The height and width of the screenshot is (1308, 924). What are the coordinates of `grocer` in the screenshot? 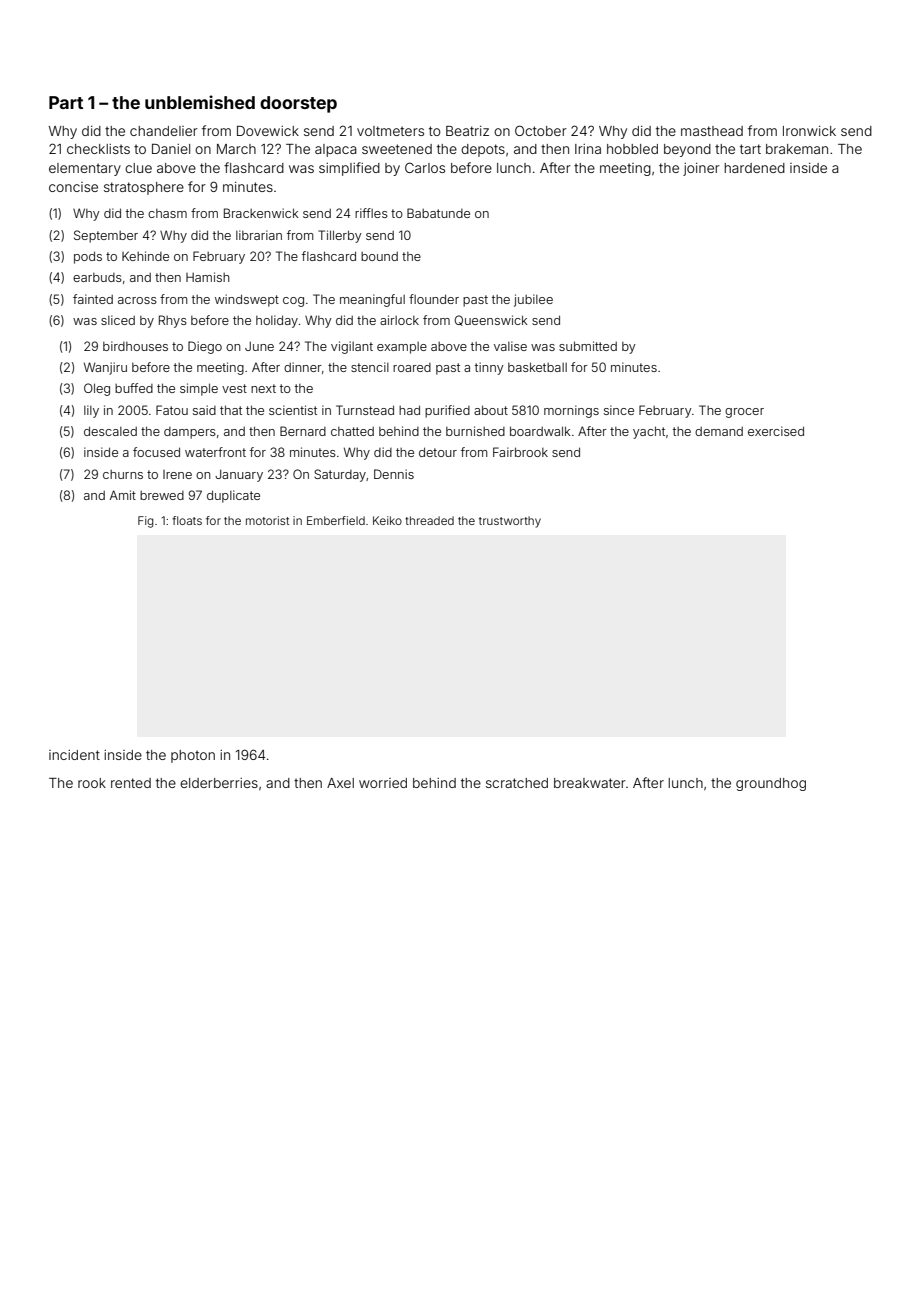 It's located at (744, 413).
